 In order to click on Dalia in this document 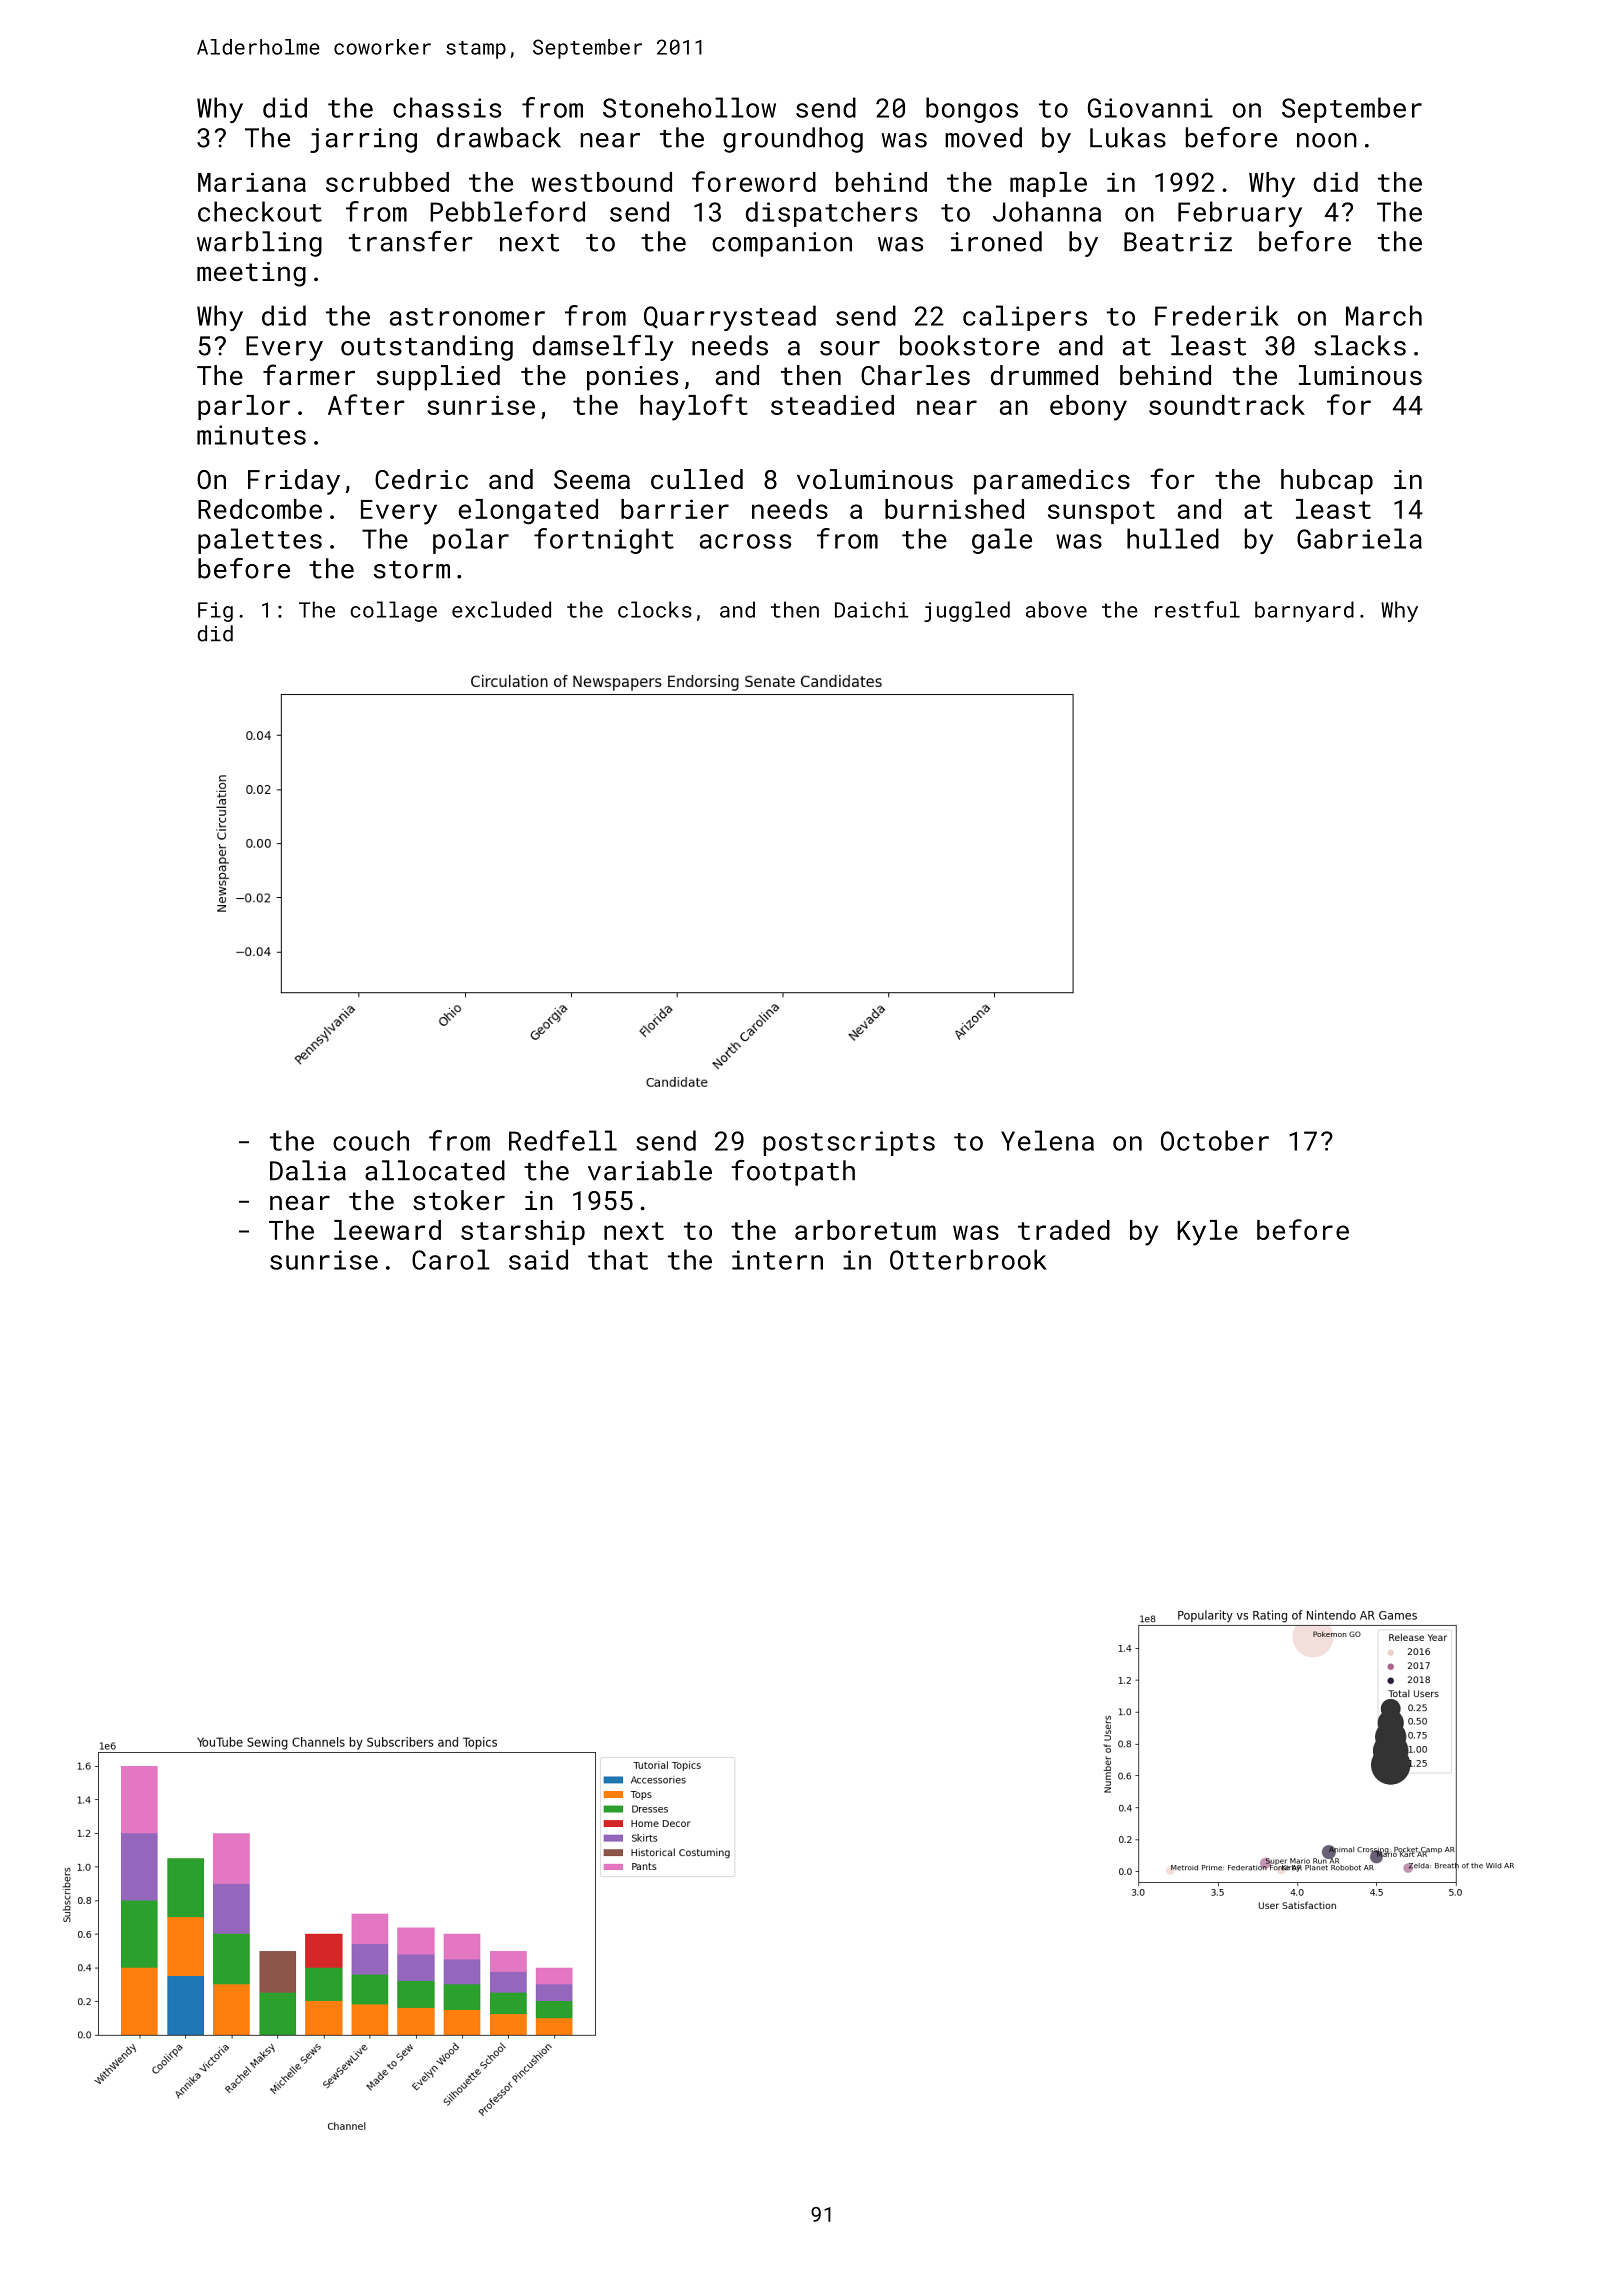, I will do `click(308, 1170)`.
